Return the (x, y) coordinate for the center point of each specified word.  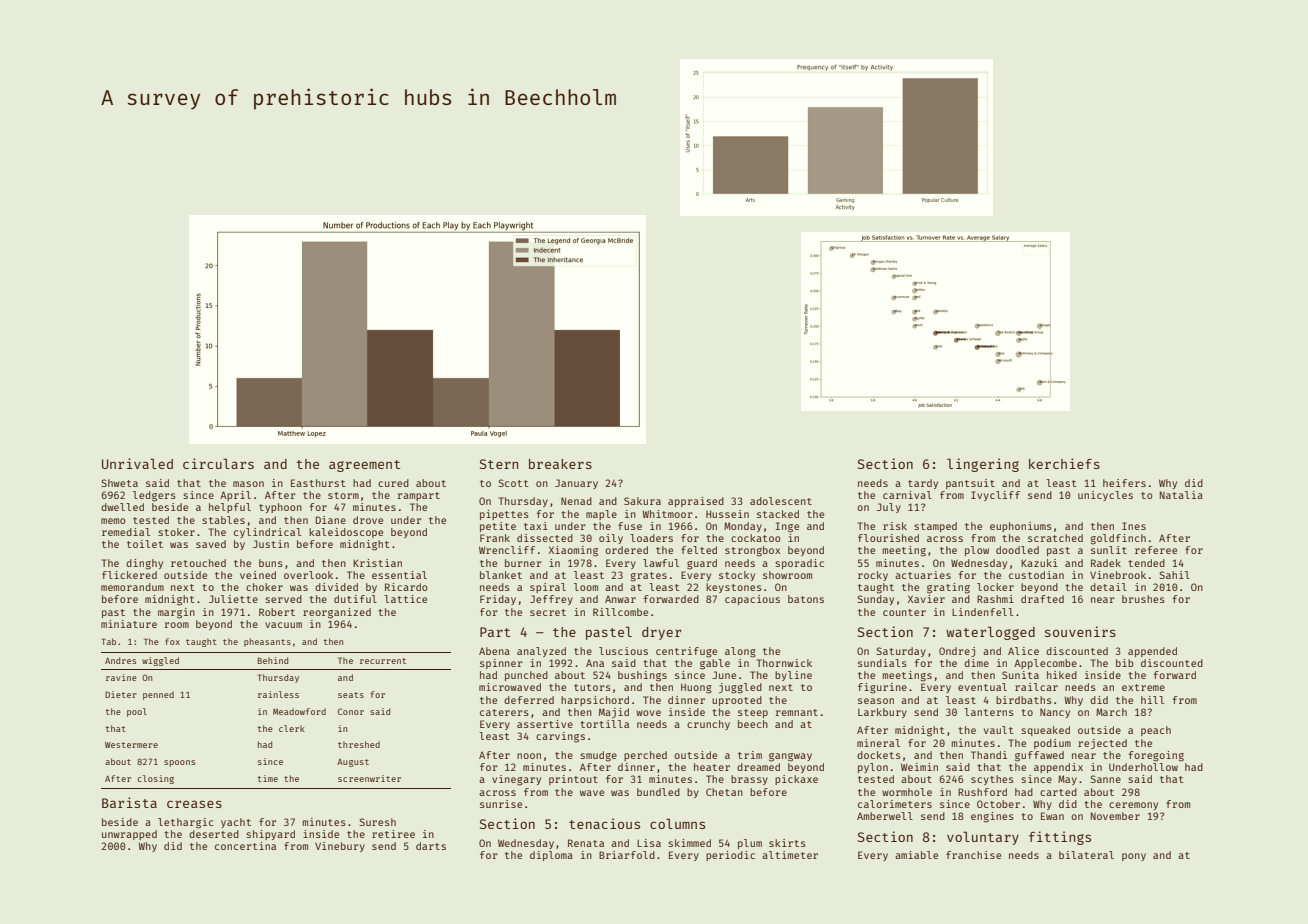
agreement (364, 466)
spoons (179, 763)
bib (1125, 663)
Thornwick (784, 663)
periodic (730, 856)
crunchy (708, 725)
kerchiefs (1064, 463)
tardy (923, 484)
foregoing (1156, 756)
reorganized (337, 613)
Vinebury (340, 847)
